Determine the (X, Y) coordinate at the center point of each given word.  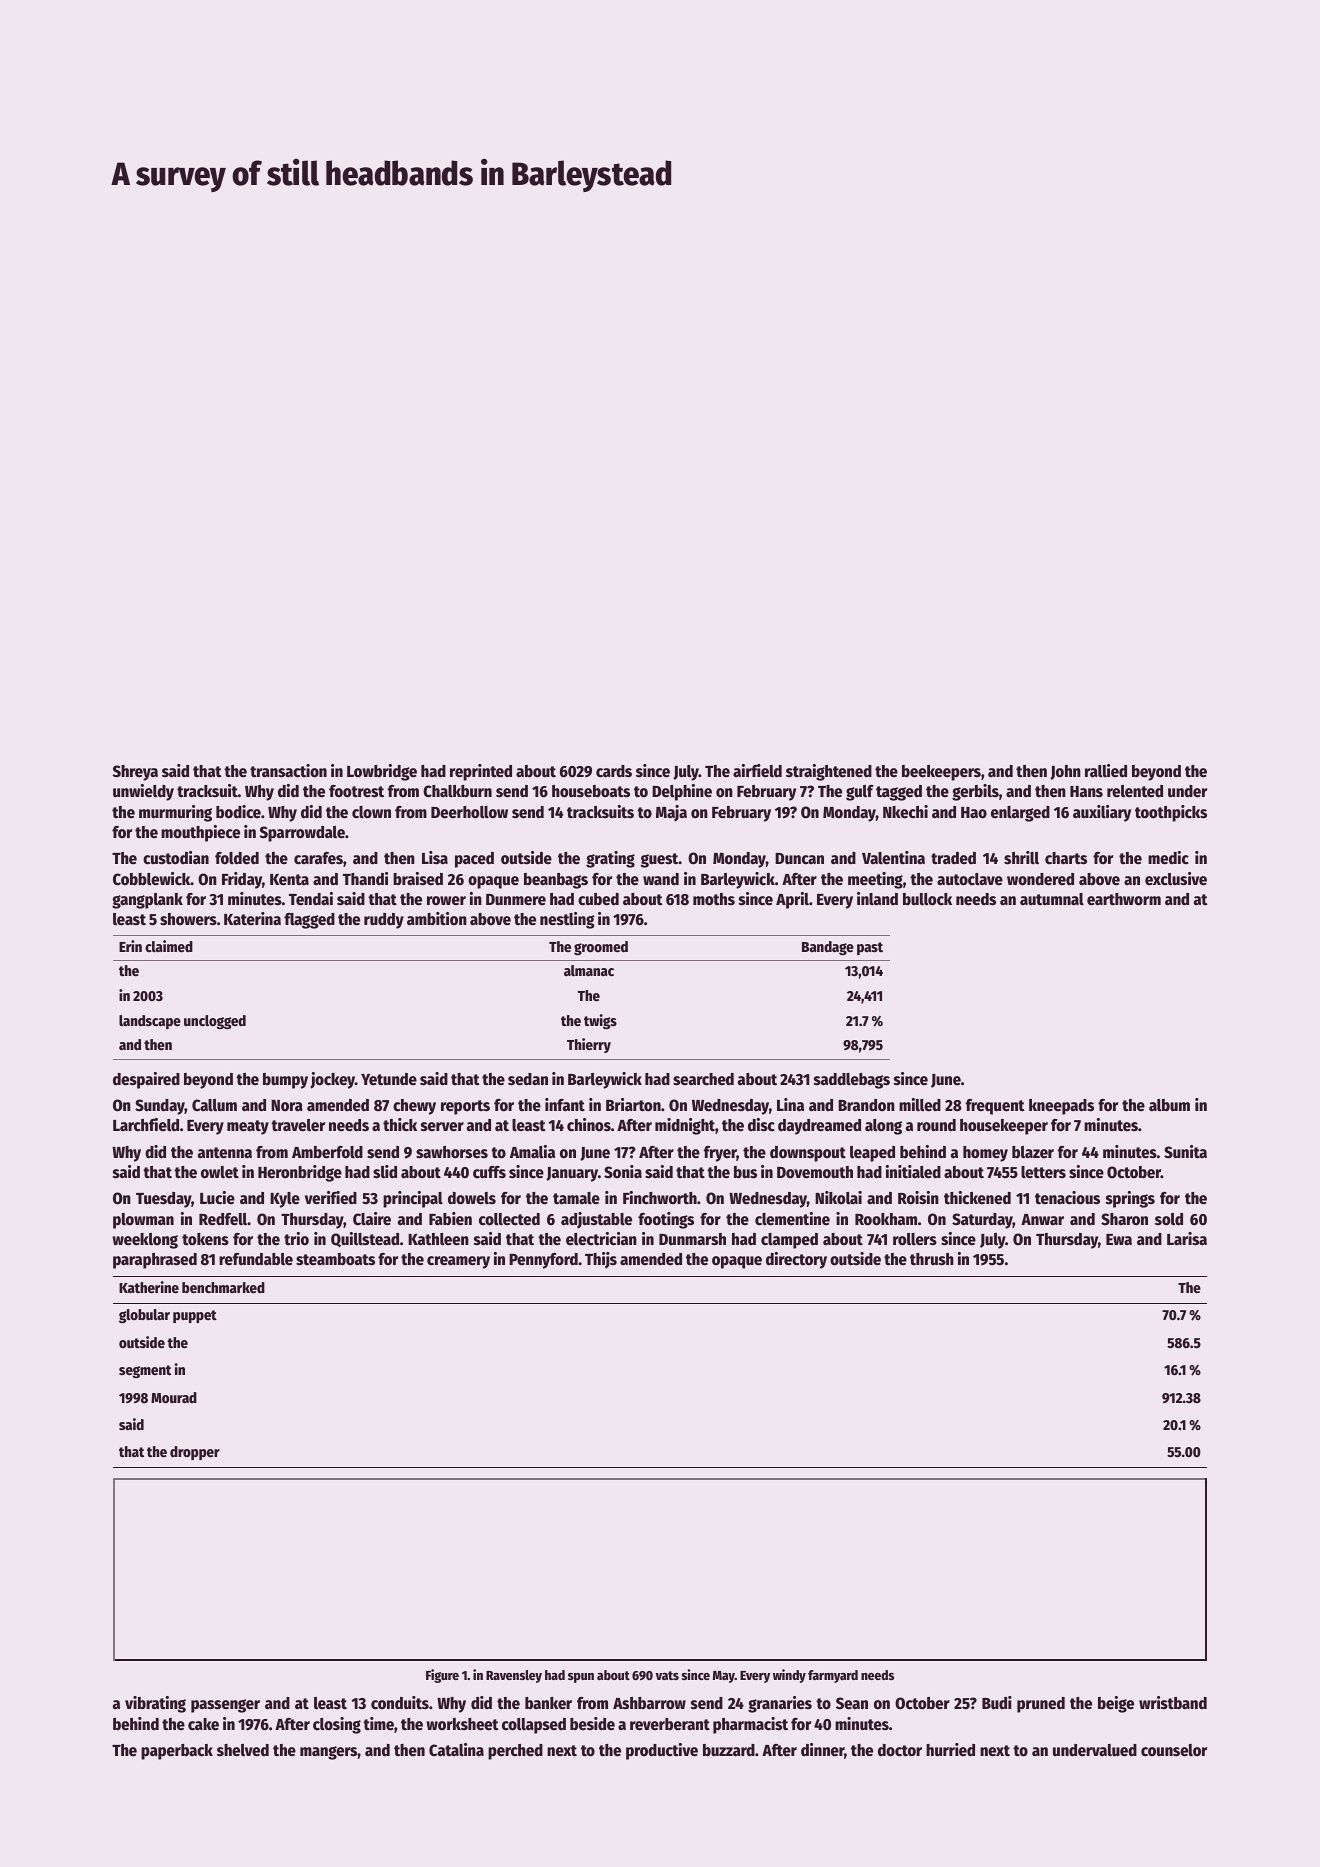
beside (592, 1724)
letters (1043, 1172)
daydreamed (819, 1127)
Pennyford (543, 1261)
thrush (932, 1259)
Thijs (601, 1260)
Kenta (289, 880)
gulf (860, 793)
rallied (1106, 771)
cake (203, 1724)
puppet (195, 1316)
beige (1116, 1704)
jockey (332, 1080)
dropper (195, 1453)
